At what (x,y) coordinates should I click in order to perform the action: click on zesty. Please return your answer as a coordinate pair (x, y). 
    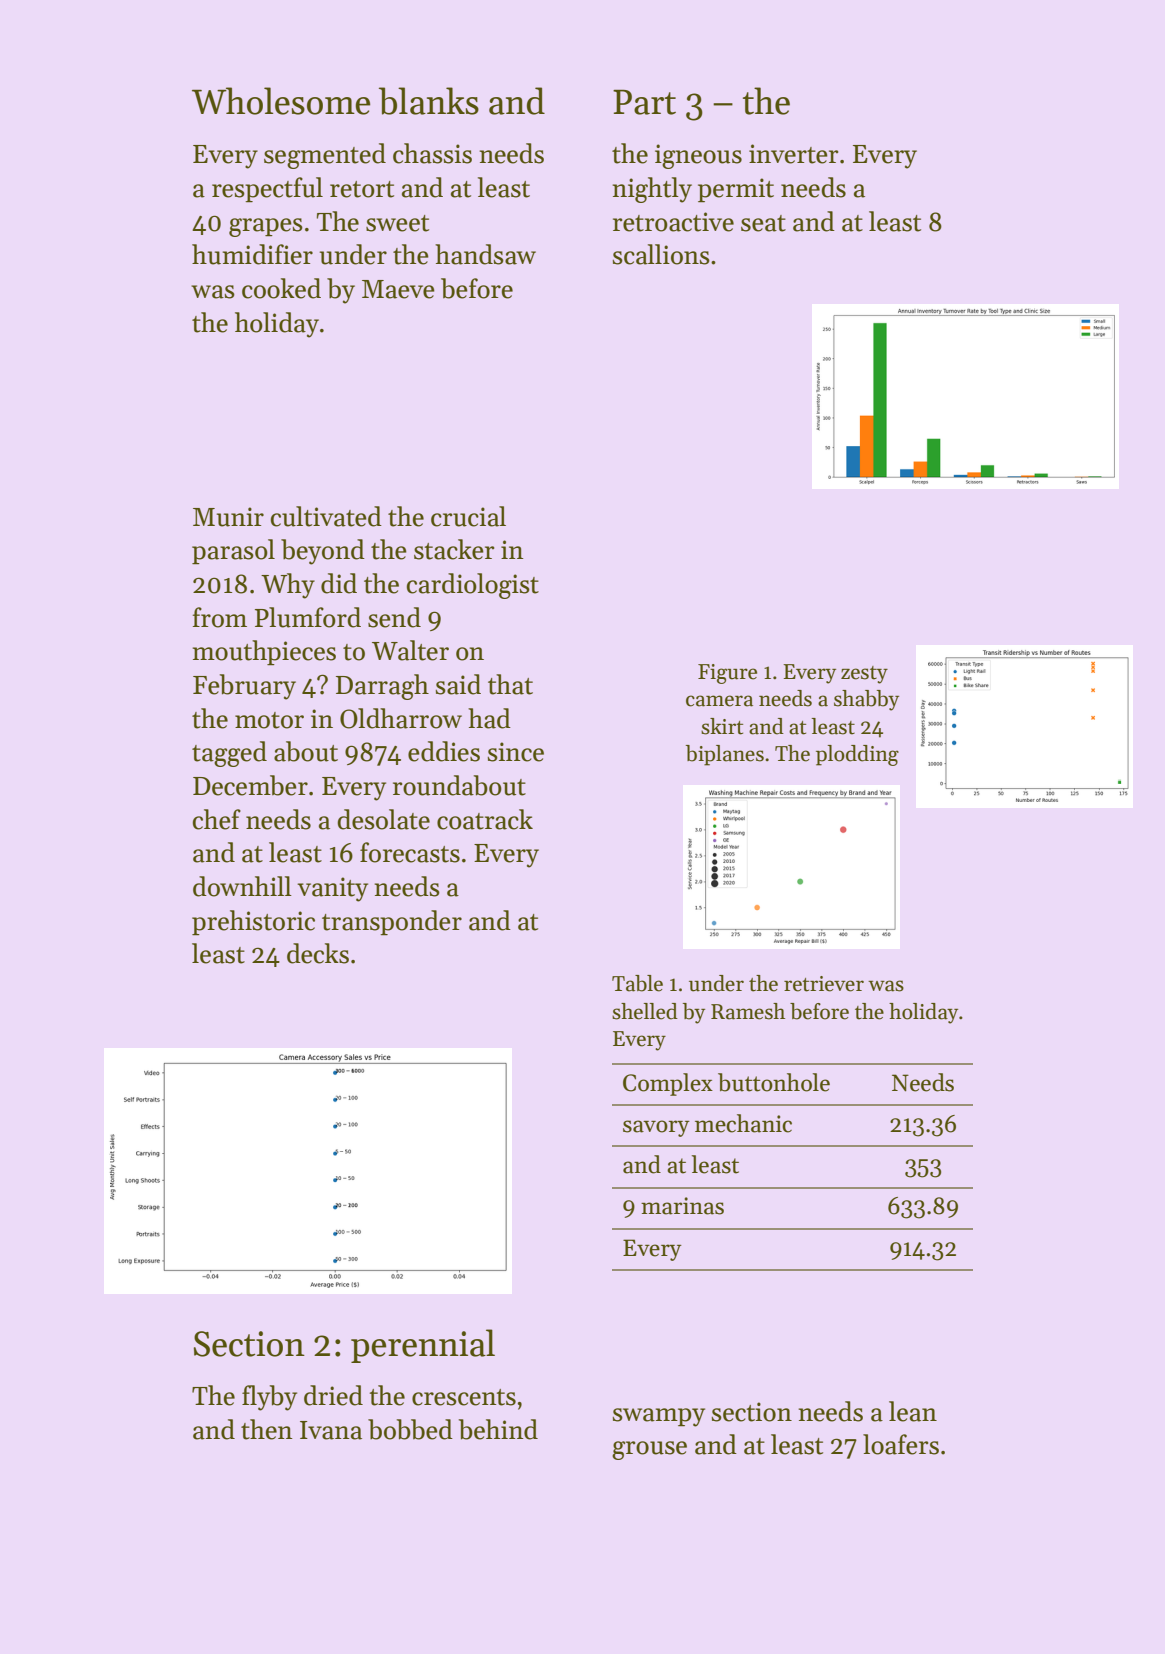
    Looking at the image, I should click on (864, 675).
